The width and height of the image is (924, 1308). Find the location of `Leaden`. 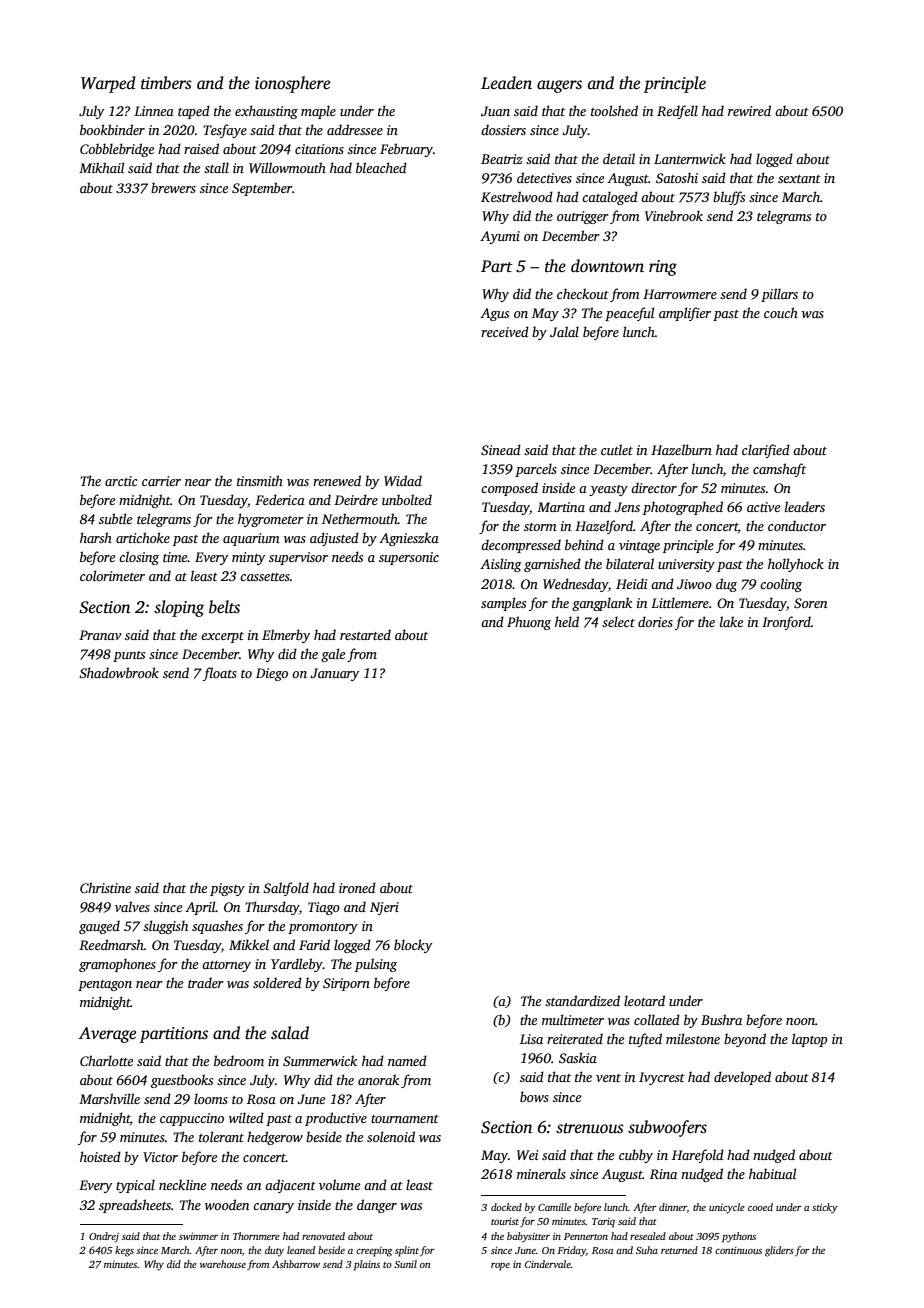

Leaden is located at coordinates (506, 83).
